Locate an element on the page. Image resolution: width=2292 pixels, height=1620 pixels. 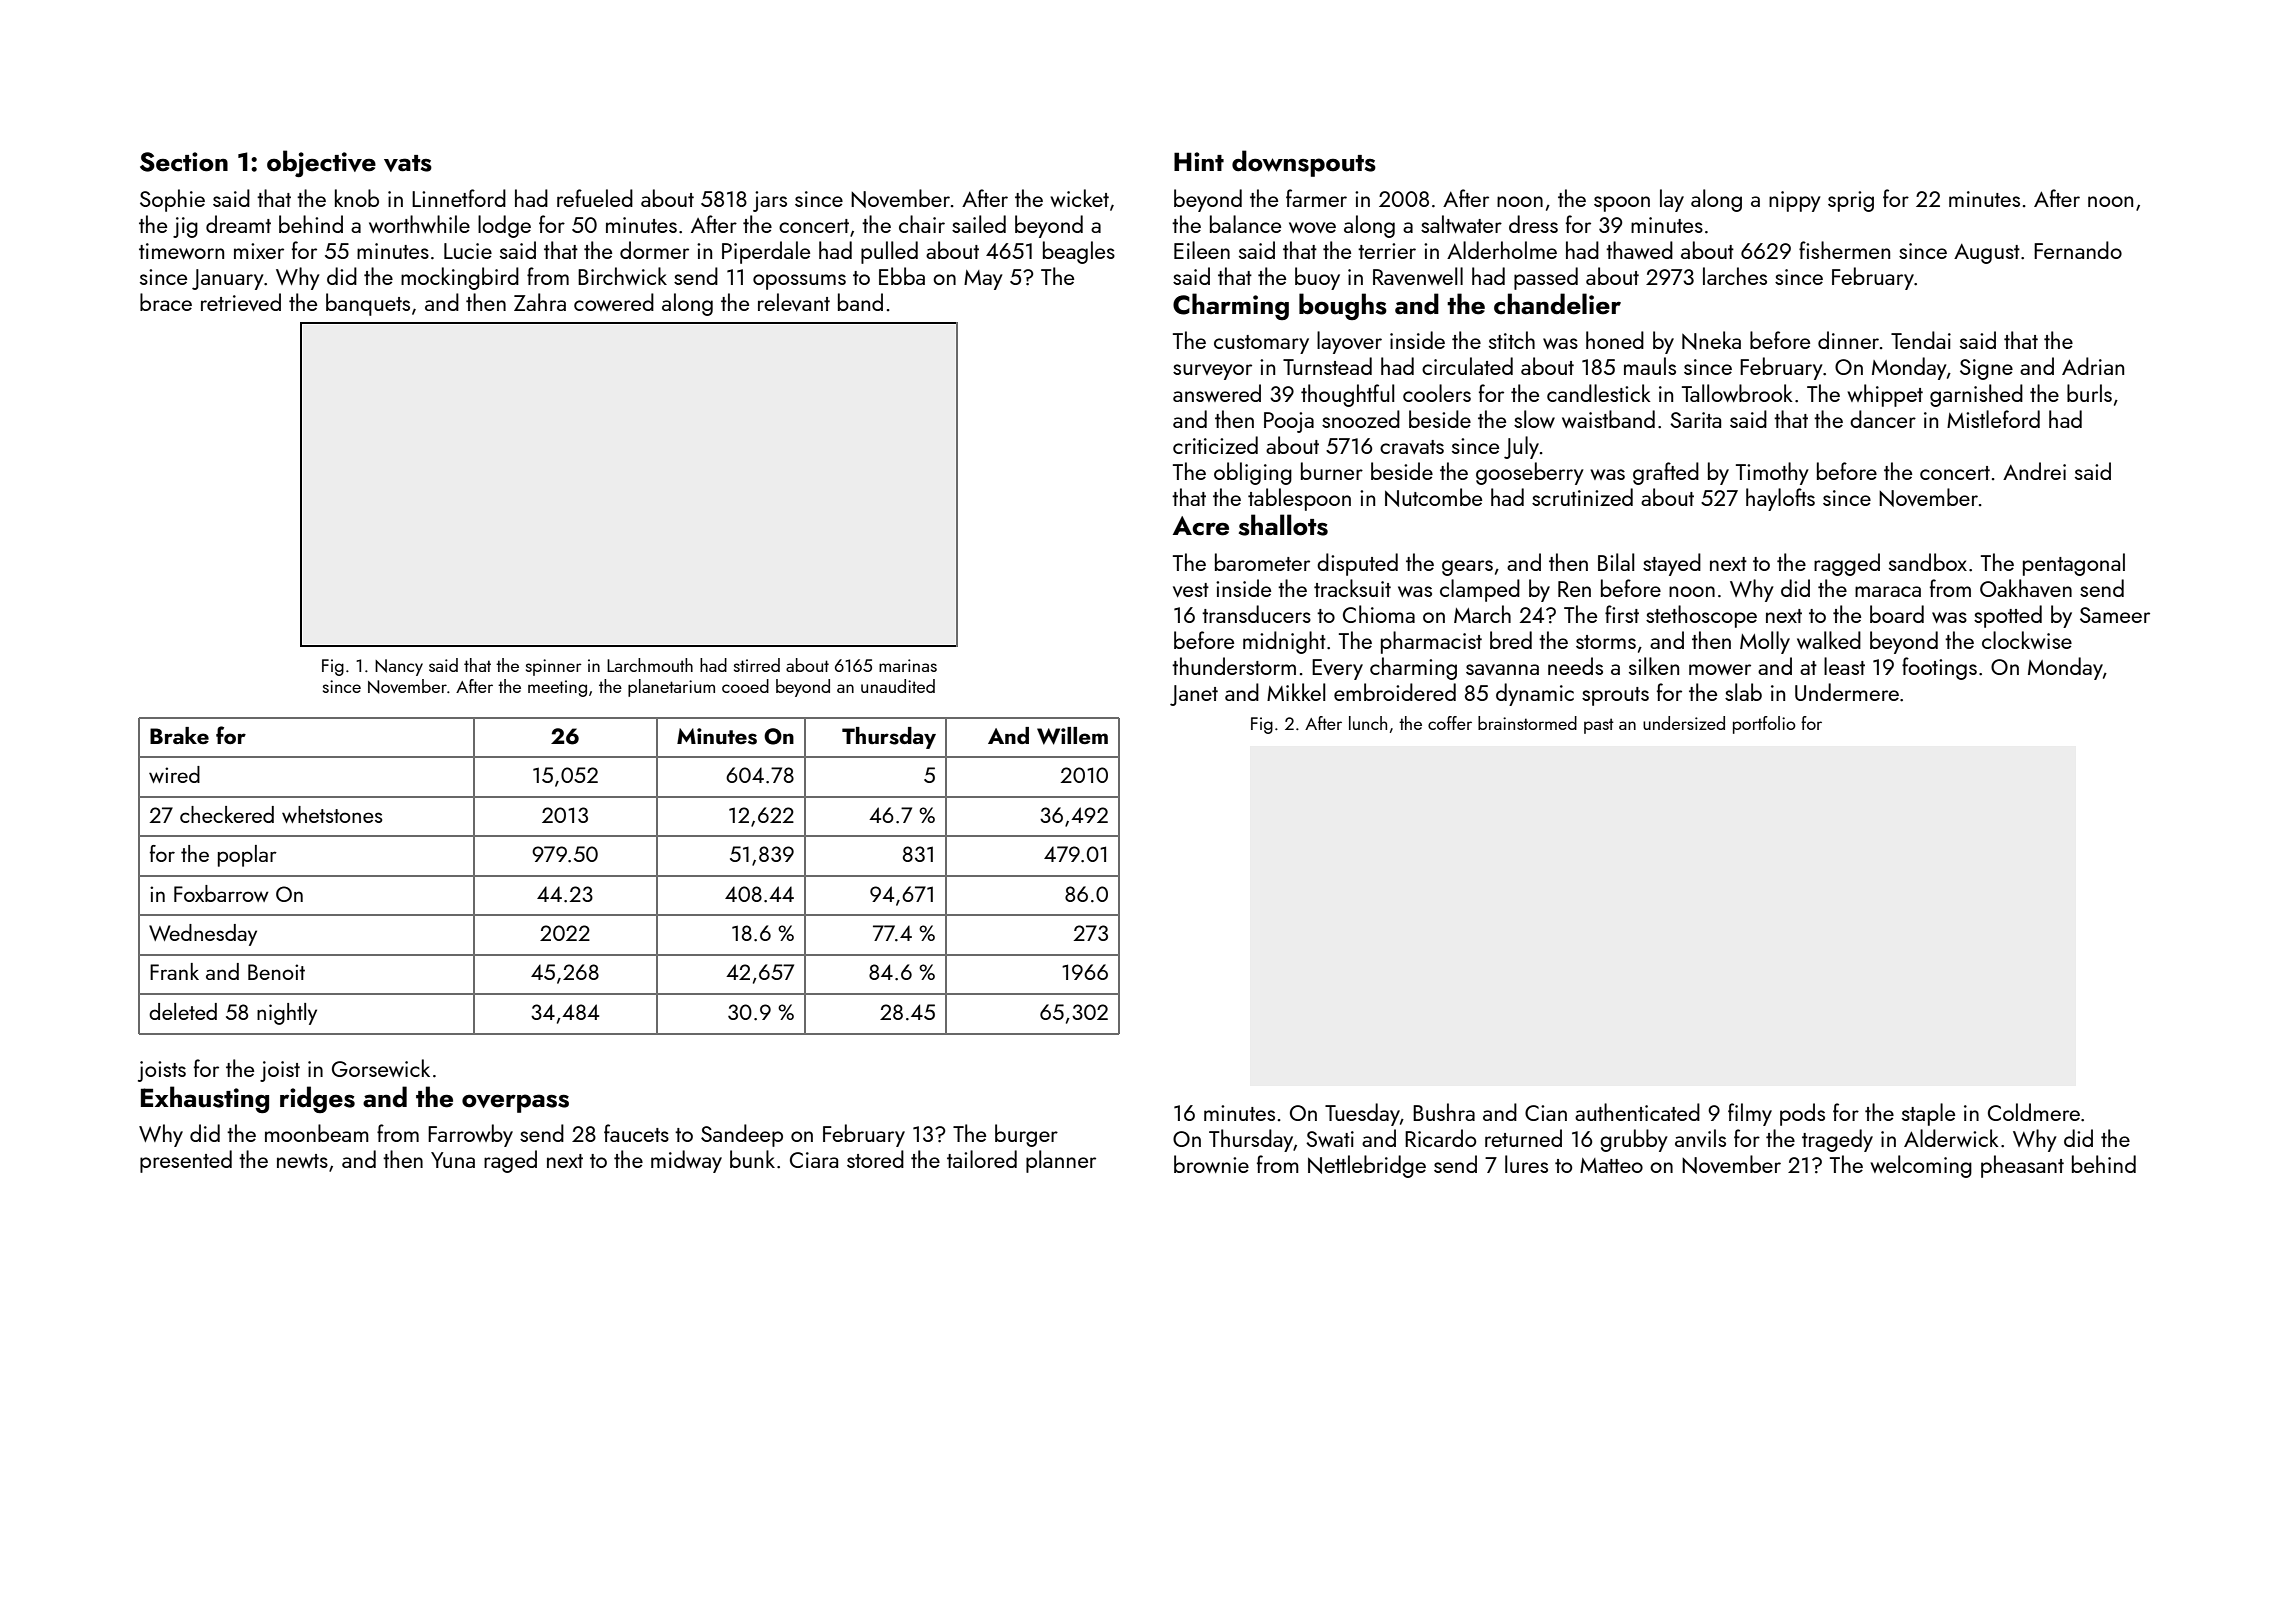
burger is located at coordinates (1026, 1135).
